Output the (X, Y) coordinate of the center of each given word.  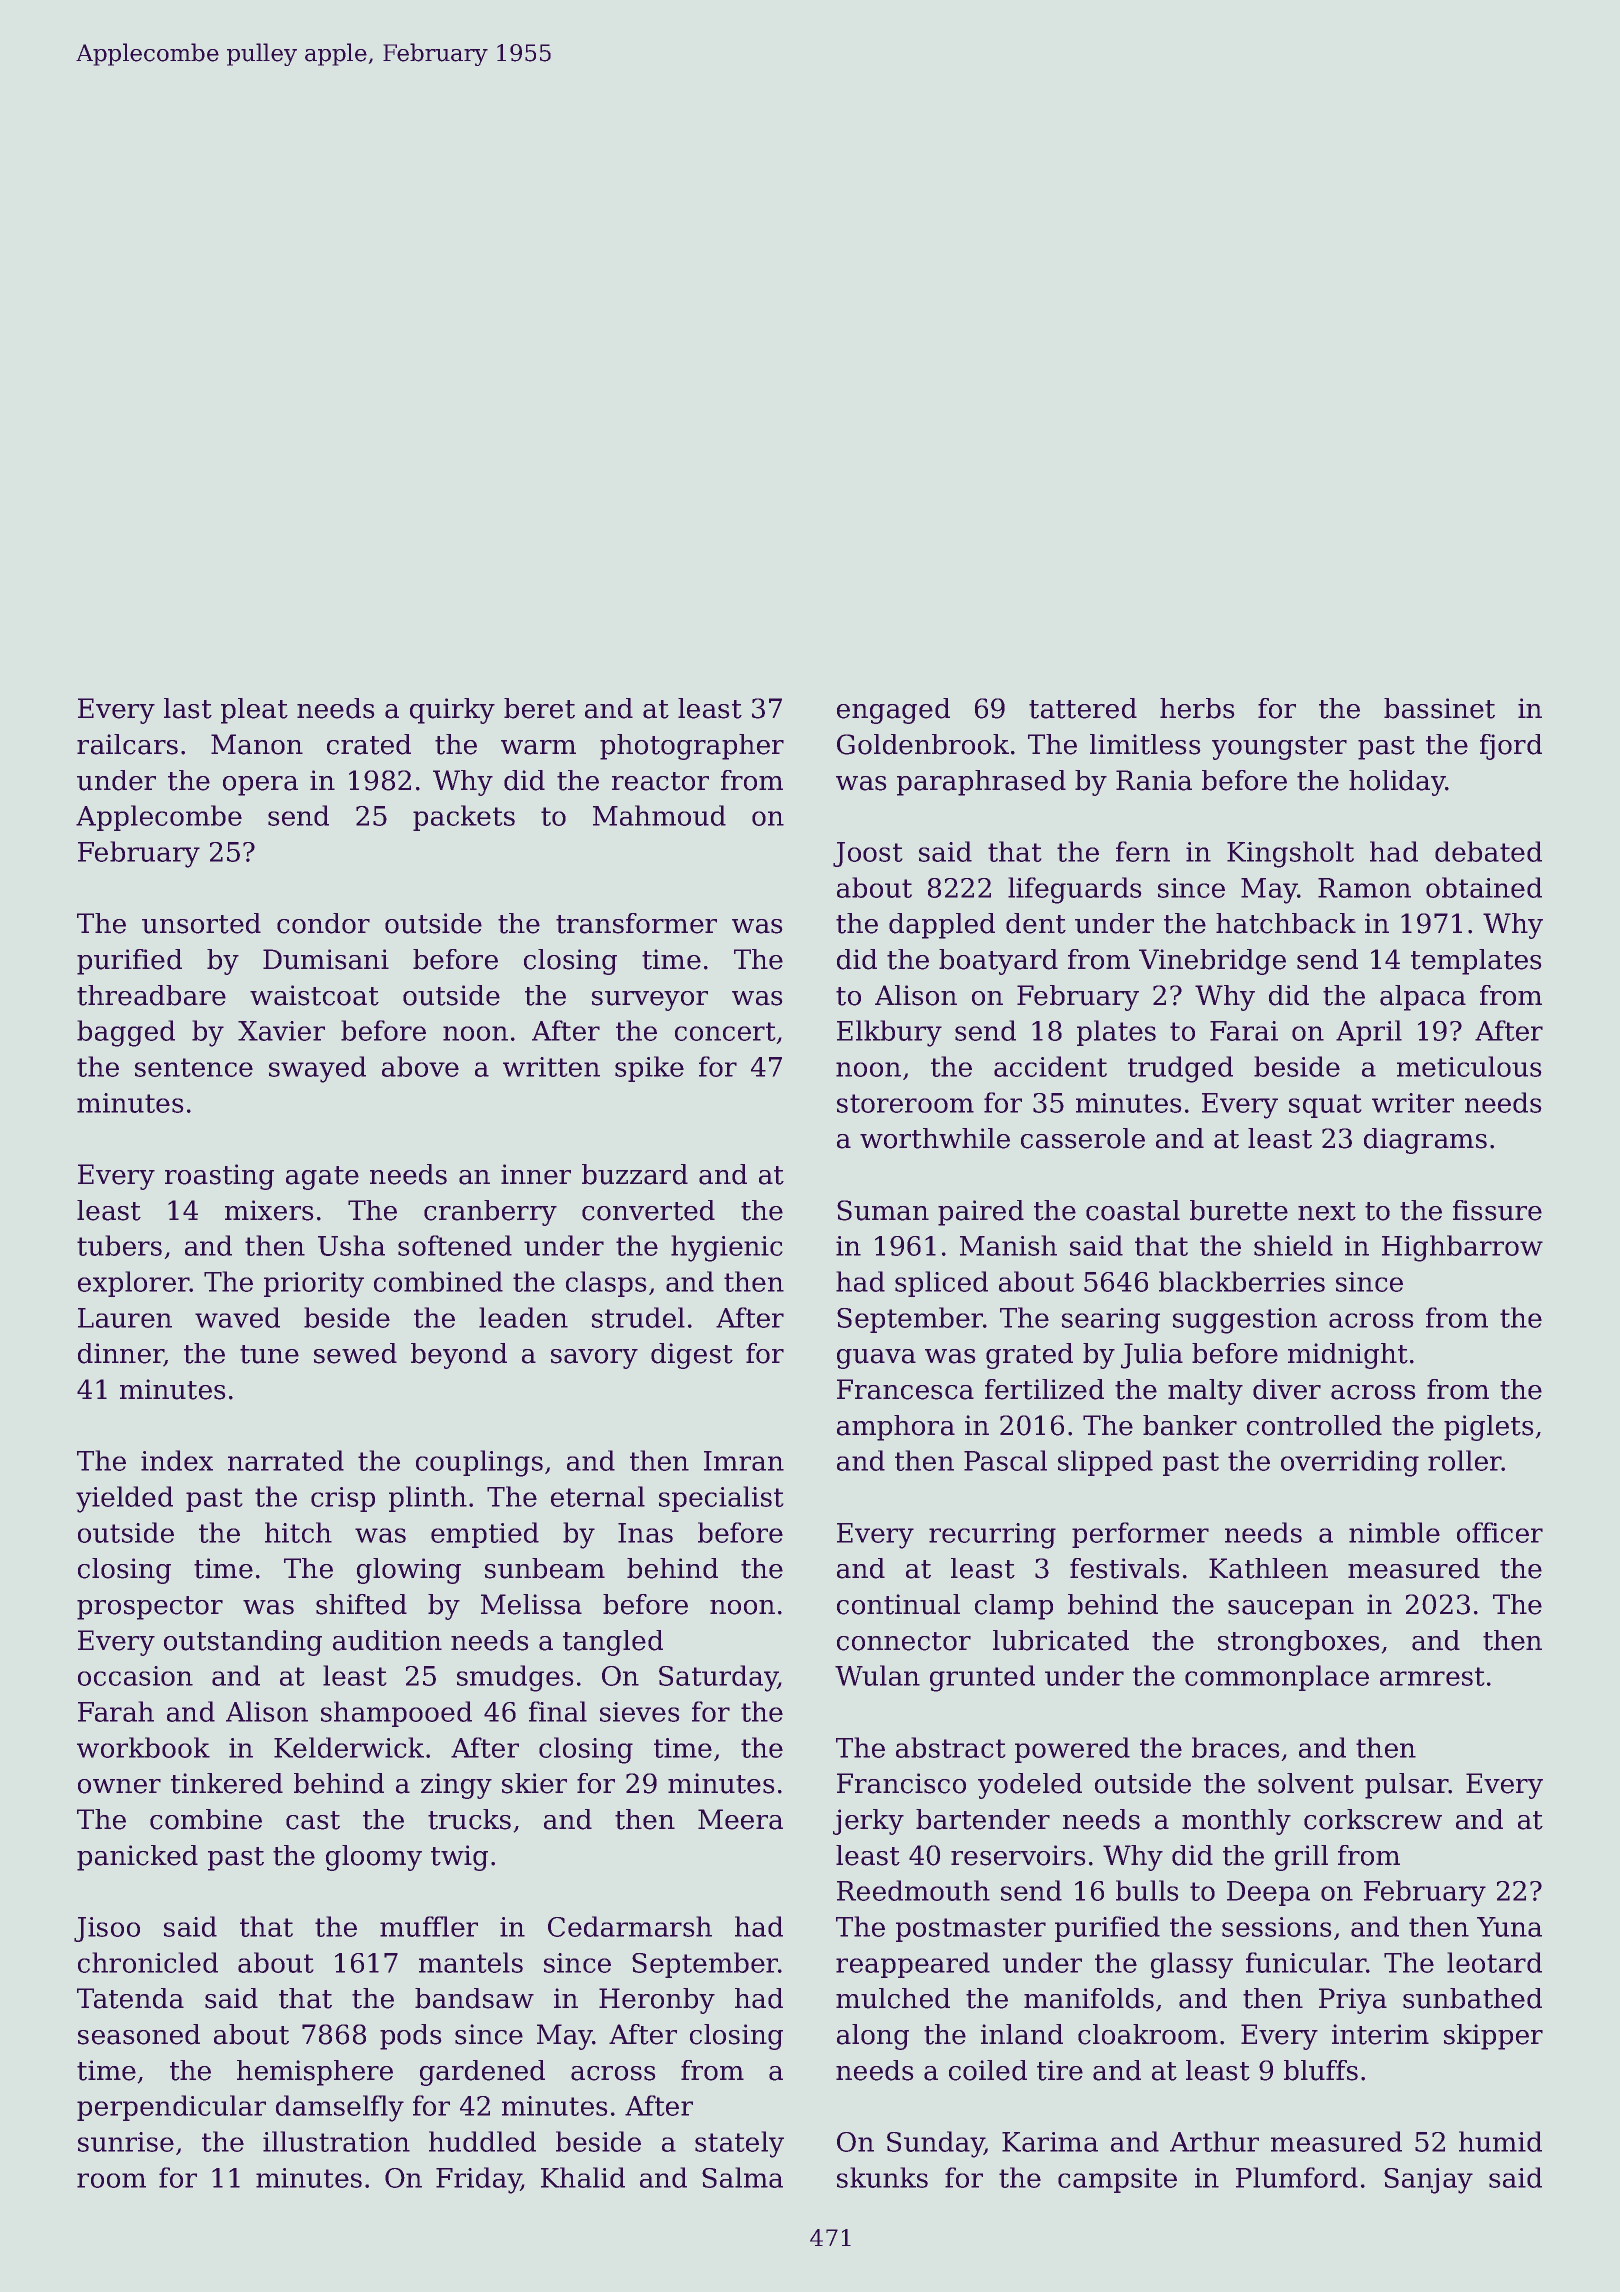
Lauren (125, 1318)
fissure (1497, 1210)
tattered (1083, 708)
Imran (744, 1461)
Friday (478, 2180)
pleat (254, 711)
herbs (1197, 708)
